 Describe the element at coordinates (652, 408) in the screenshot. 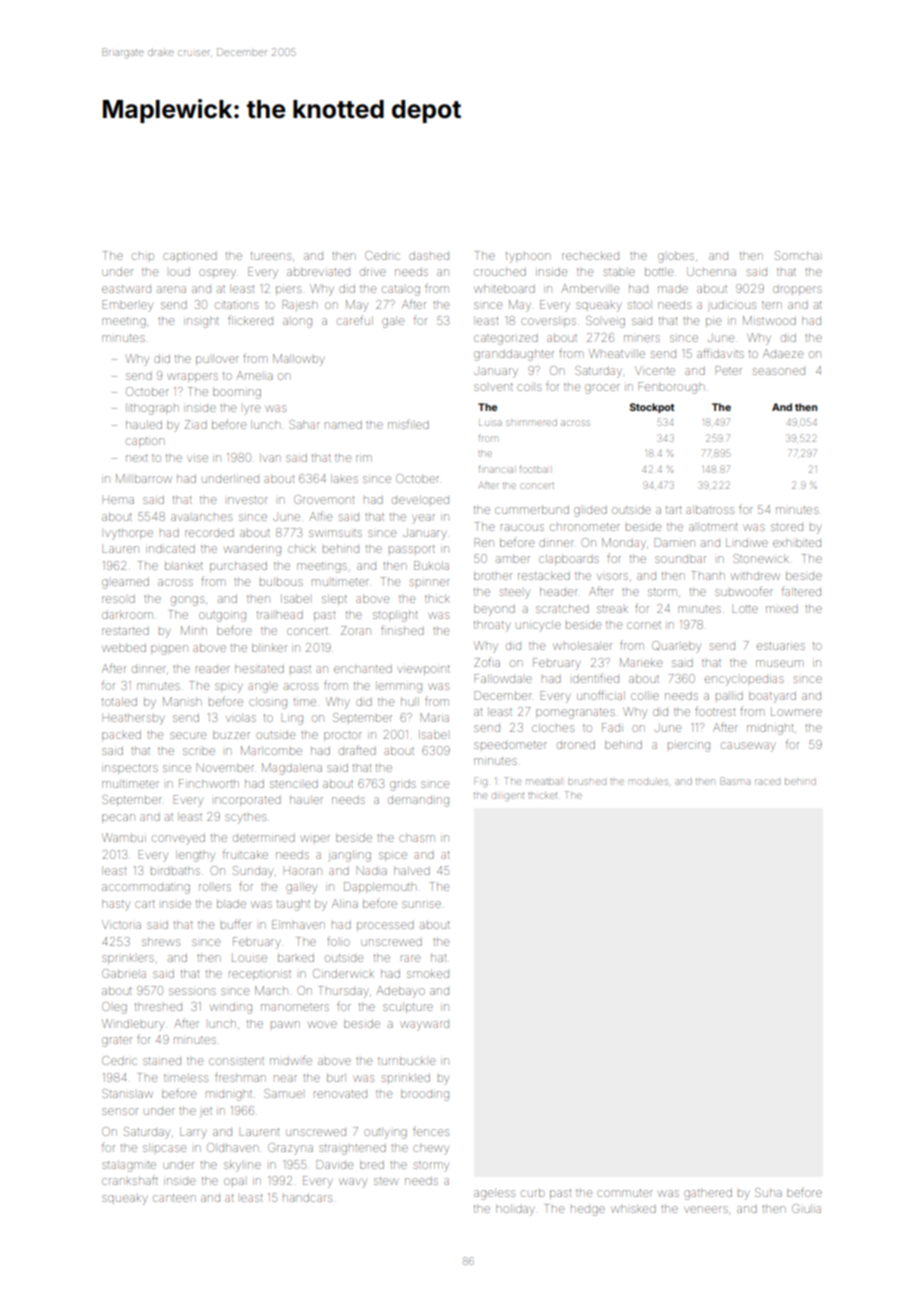

I see `Stockpot` at that location.
